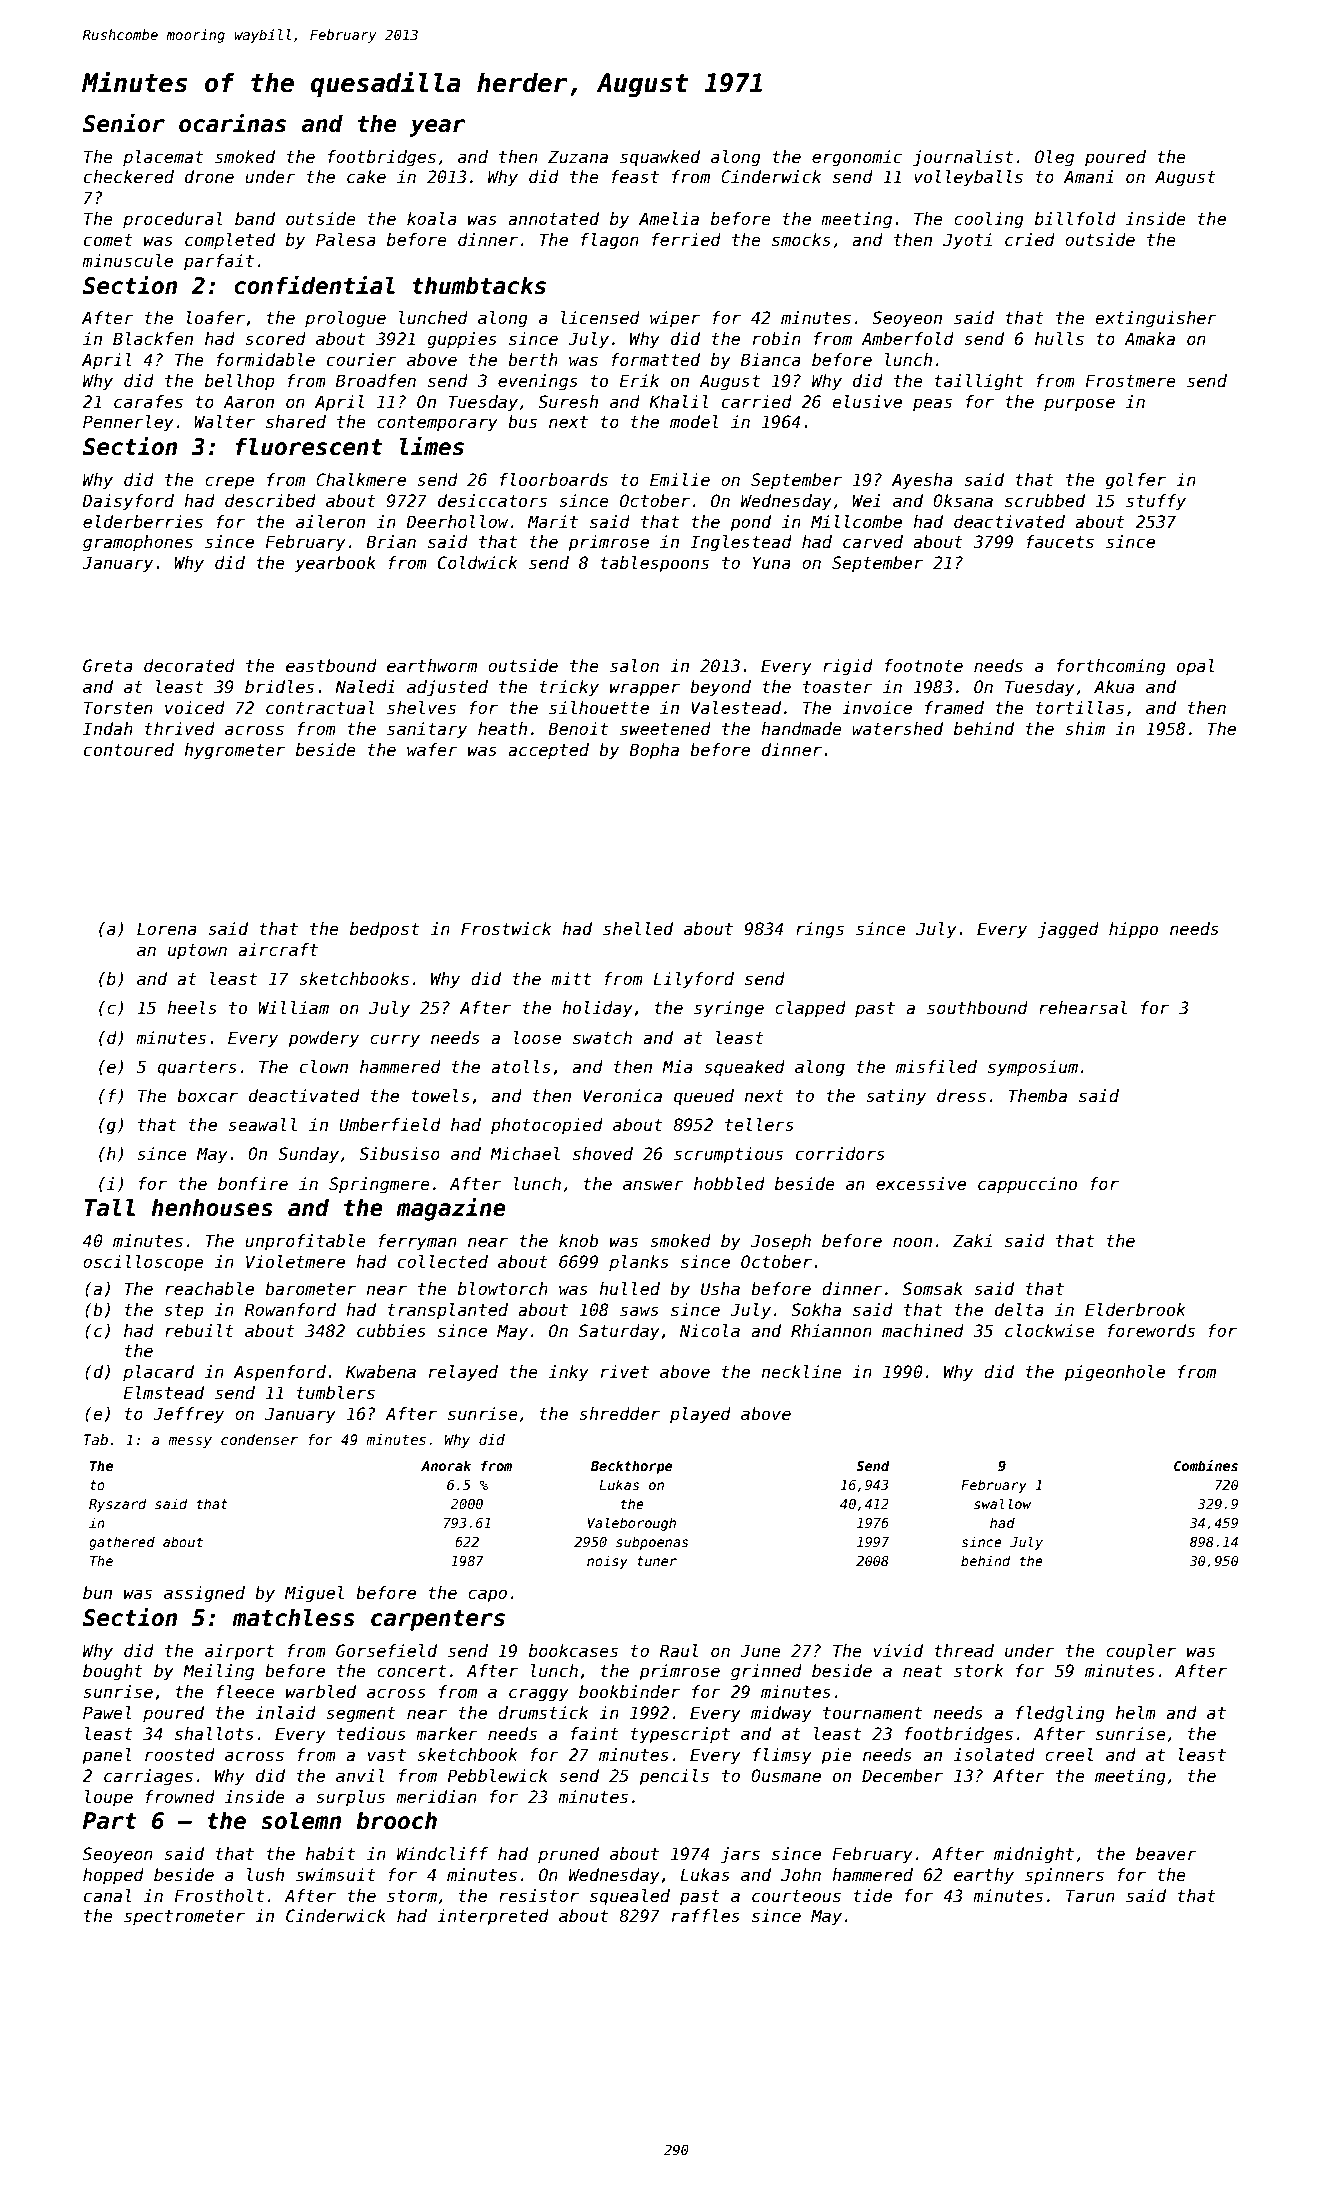 The height and width of the screenshot is (2187, 1328). Describe the element at coordinates (164, 1393) in the screenshot. I see `Elmstead` at that location.
